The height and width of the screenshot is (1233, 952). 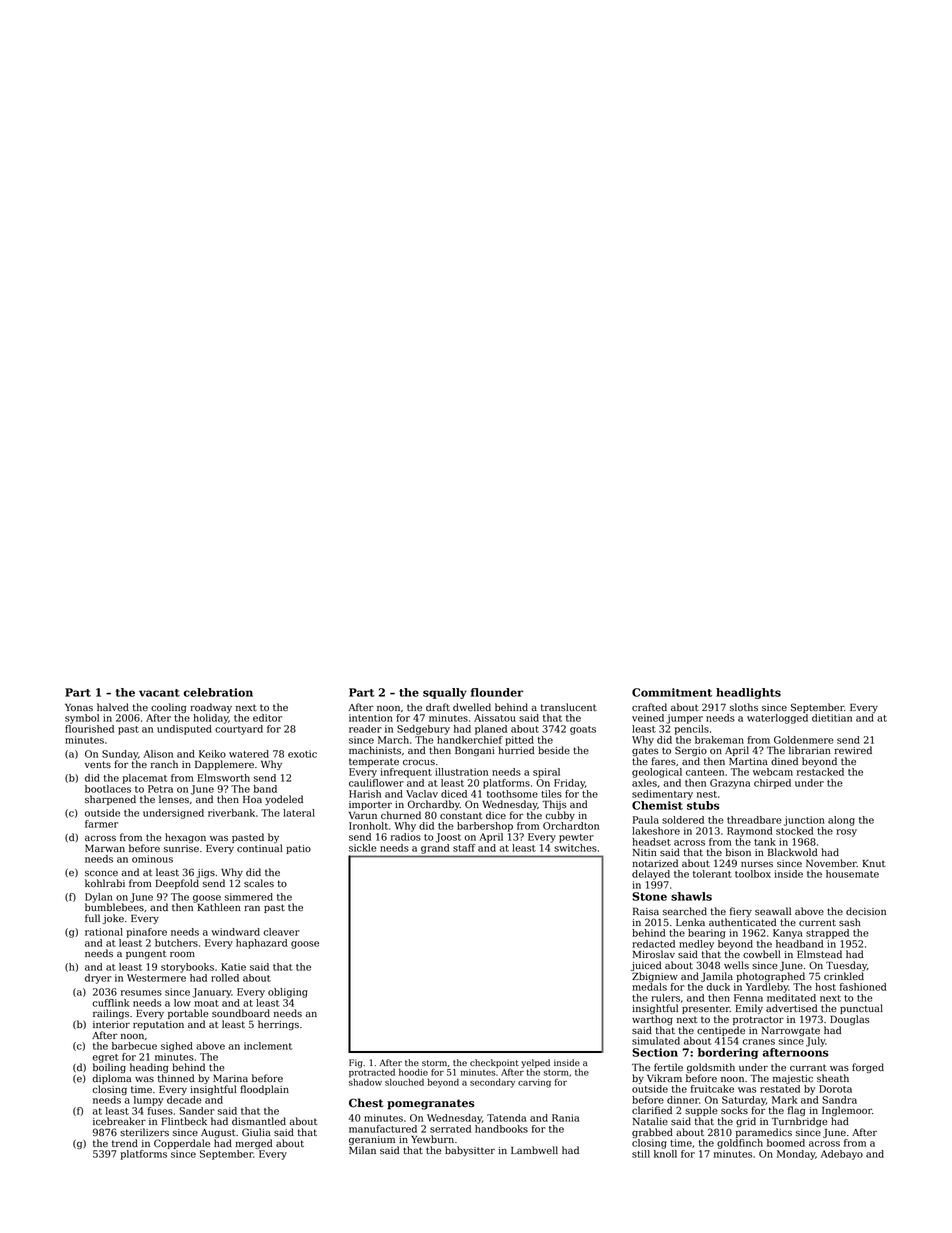 I want to click on fashioned, so click(x=863, y=987).
